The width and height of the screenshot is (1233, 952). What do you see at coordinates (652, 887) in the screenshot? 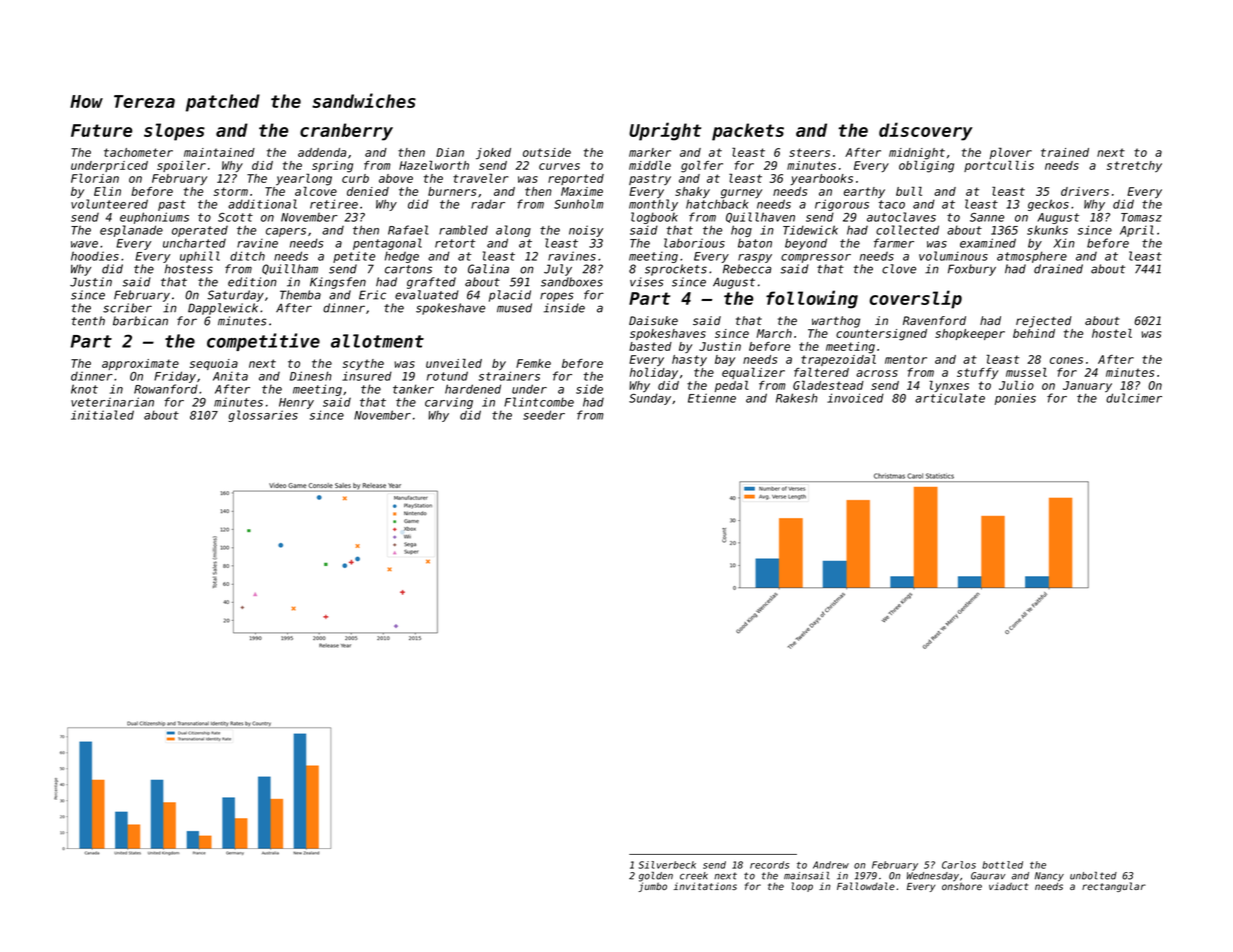
I see `jumbo` at bounding box center [652, 887].
